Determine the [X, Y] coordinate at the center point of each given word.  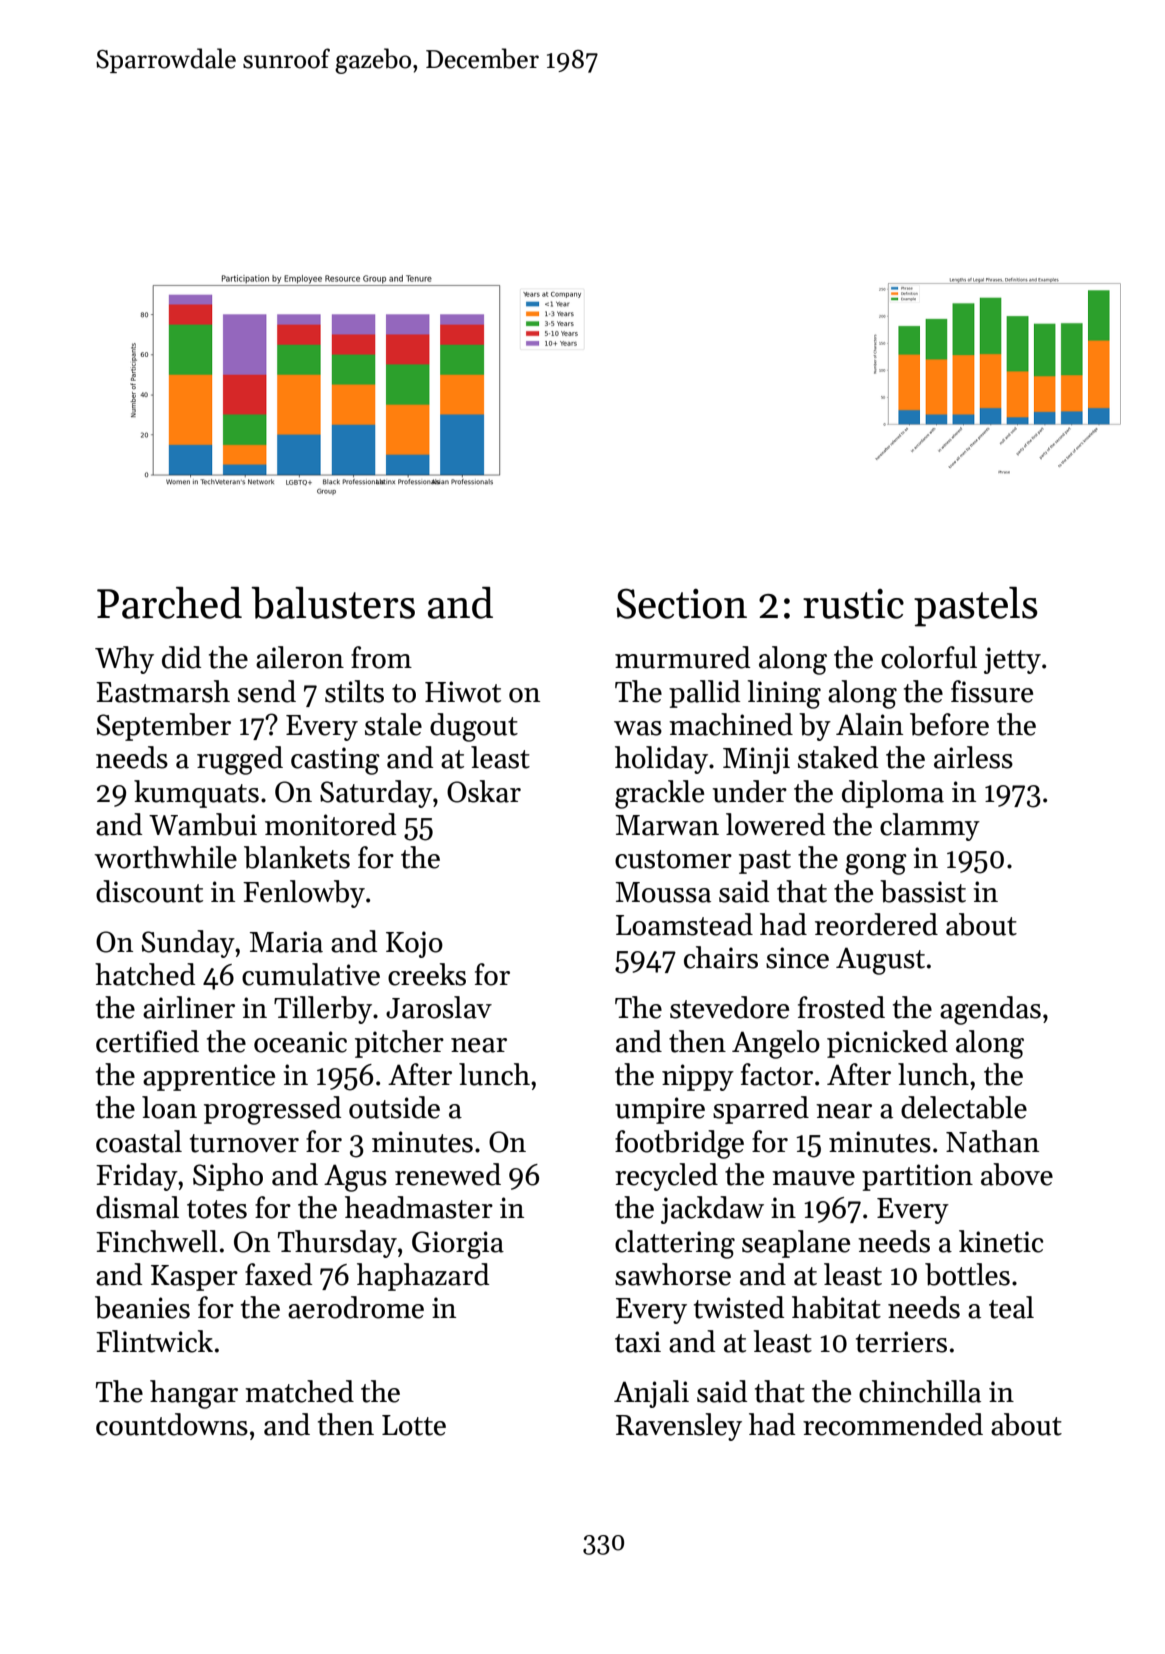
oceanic [300, 1042]
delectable [964, 1107]
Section [682, 603]
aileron [300, 657]
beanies [142, 1307]
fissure [992, 691]
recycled [666, 1177]
